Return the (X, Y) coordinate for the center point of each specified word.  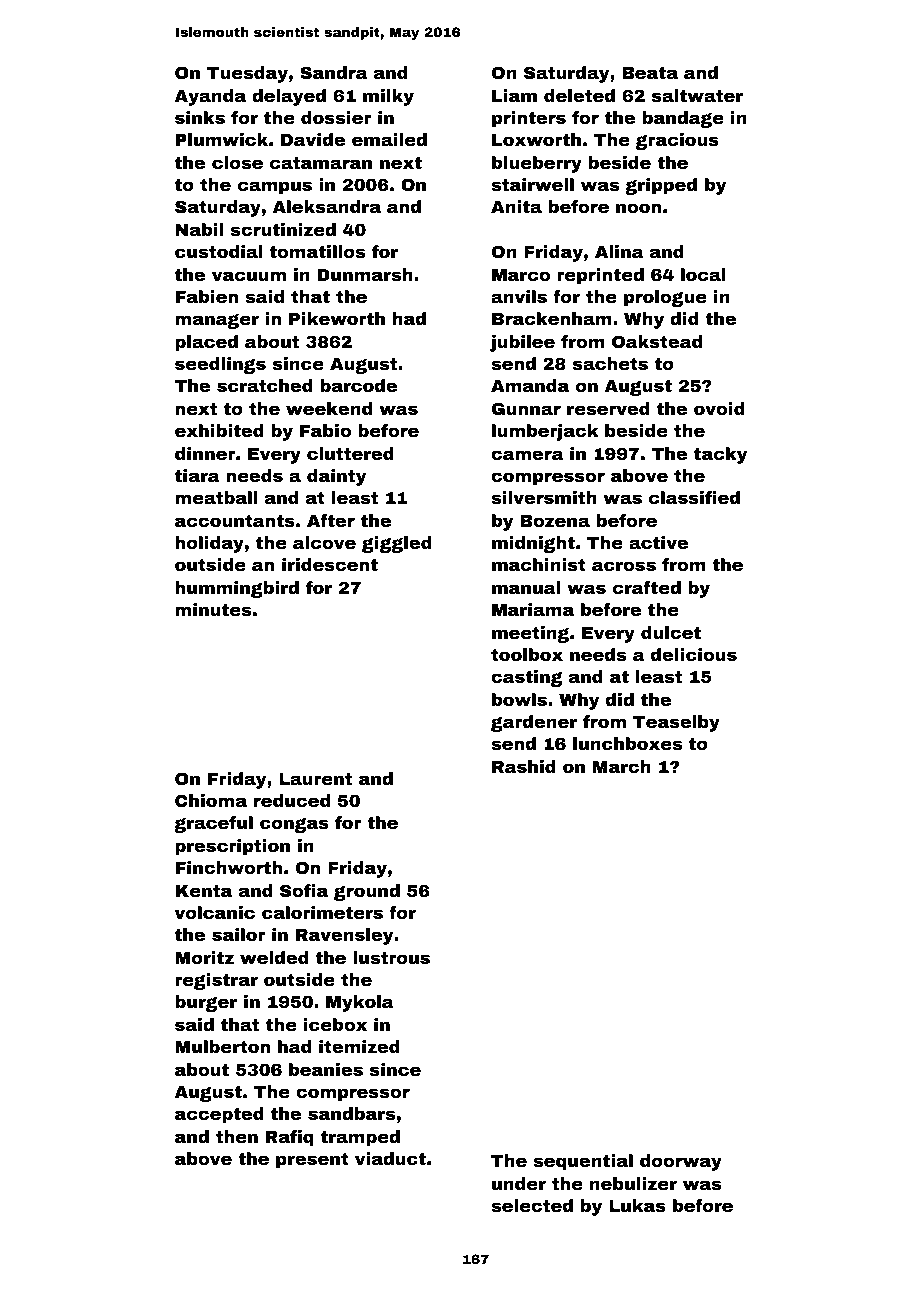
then (237, 1136)
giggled (397, 544)
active (658, 542)
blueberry (537, 164)
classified (694, 497)
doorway (681, 1162)
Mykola (360, 1003)
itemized (359, 1046)
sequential (583, 1162)
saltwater (697, 95)
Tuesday (247, 74)
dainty (336, 477)
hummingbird (237, 589)
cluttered (350, 453)
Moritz (204, 957)
